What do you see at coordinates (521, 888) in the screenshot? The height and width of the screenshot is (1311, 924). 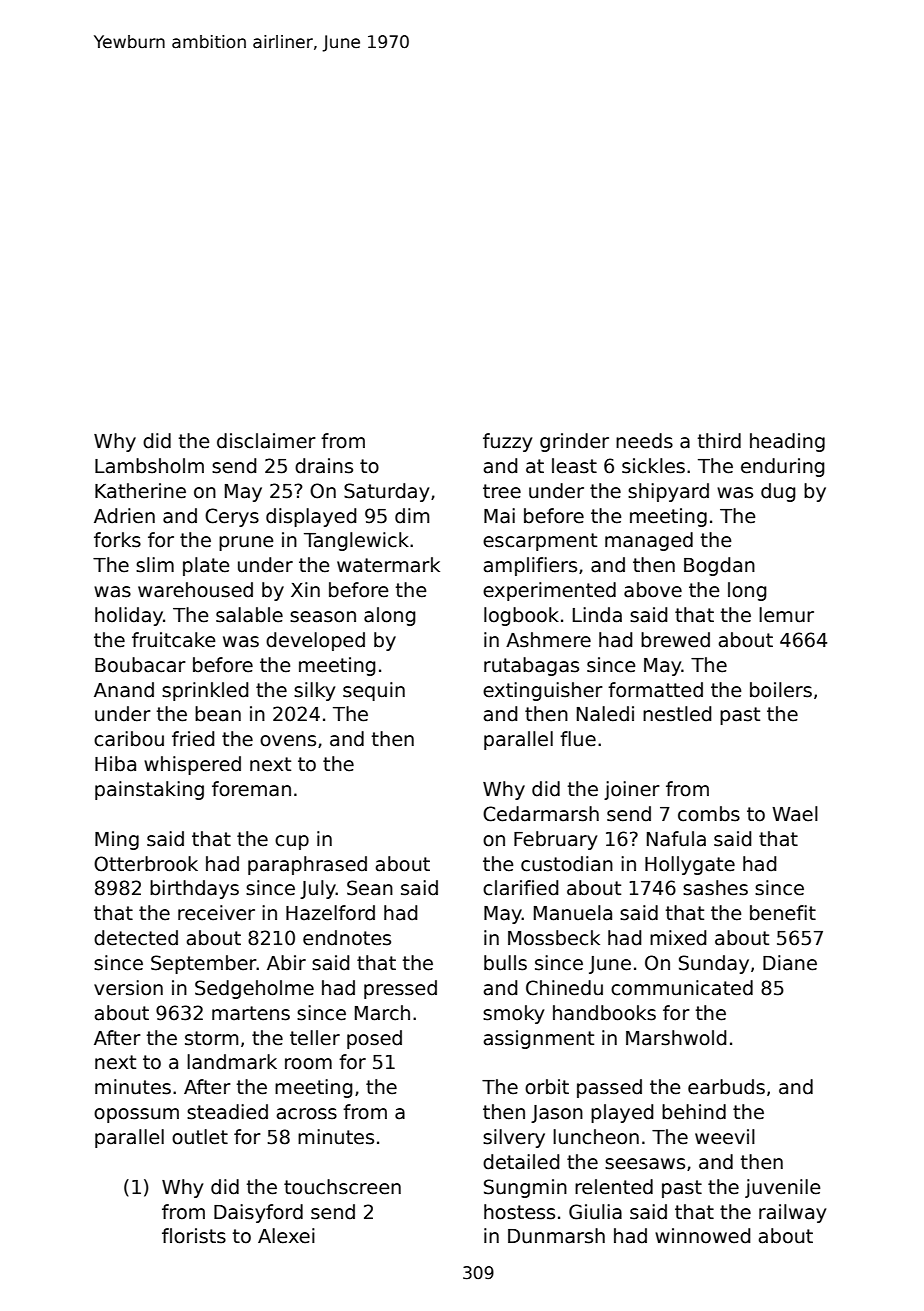 I see `clarified` at bounding box center [521, 888].
